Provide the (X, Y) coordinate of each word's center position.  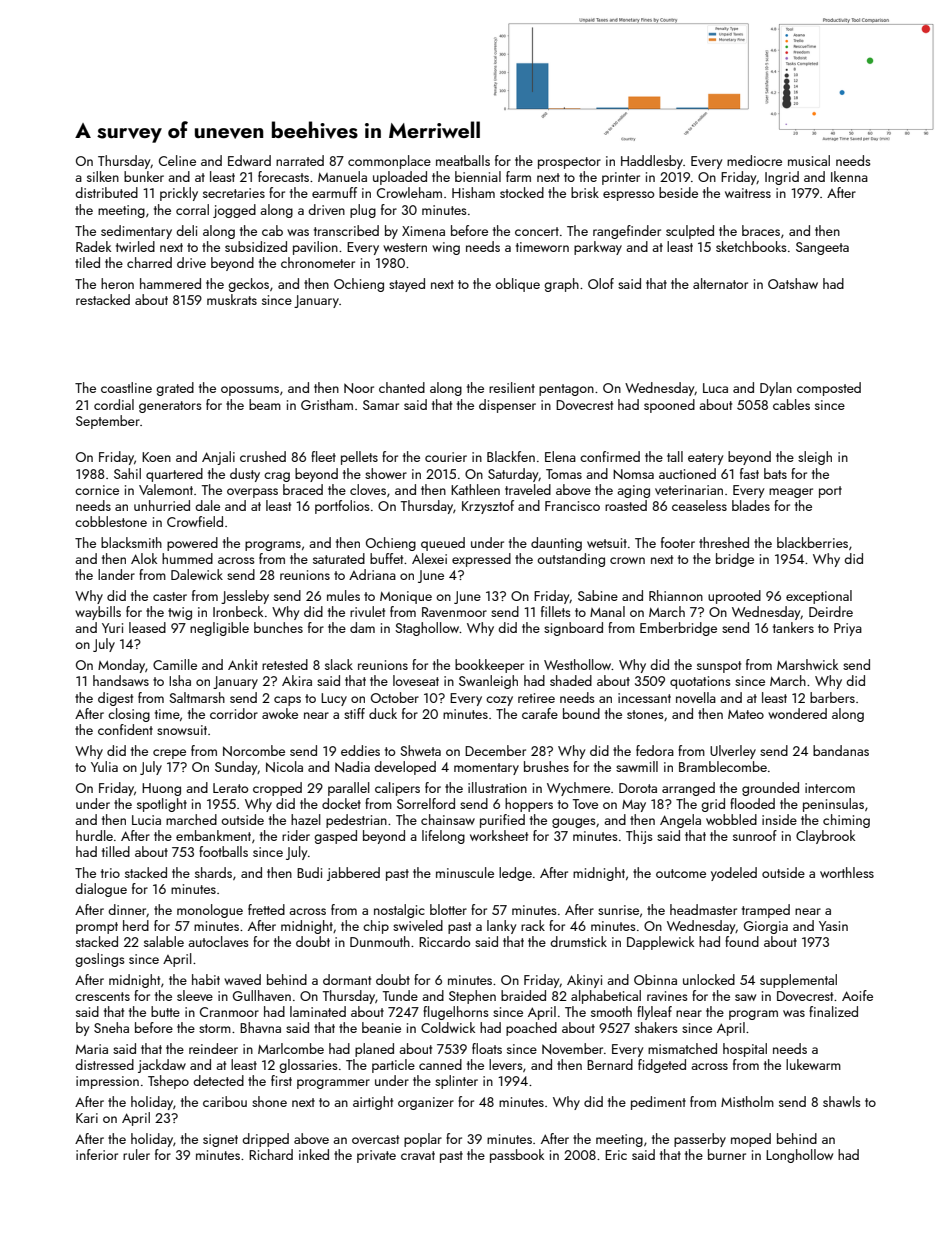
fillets (555, 611)
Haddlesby (652, 162)
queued (443, 544)
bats (775, 473)
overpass (252, 493)
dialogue (101, 890)
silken (103, 176)
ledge (515, 874)
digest (115, 699)
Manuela (342, 176)
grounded (770, 789)
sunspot (719, 667)
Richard (271, 1154)
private (376, 1156)
